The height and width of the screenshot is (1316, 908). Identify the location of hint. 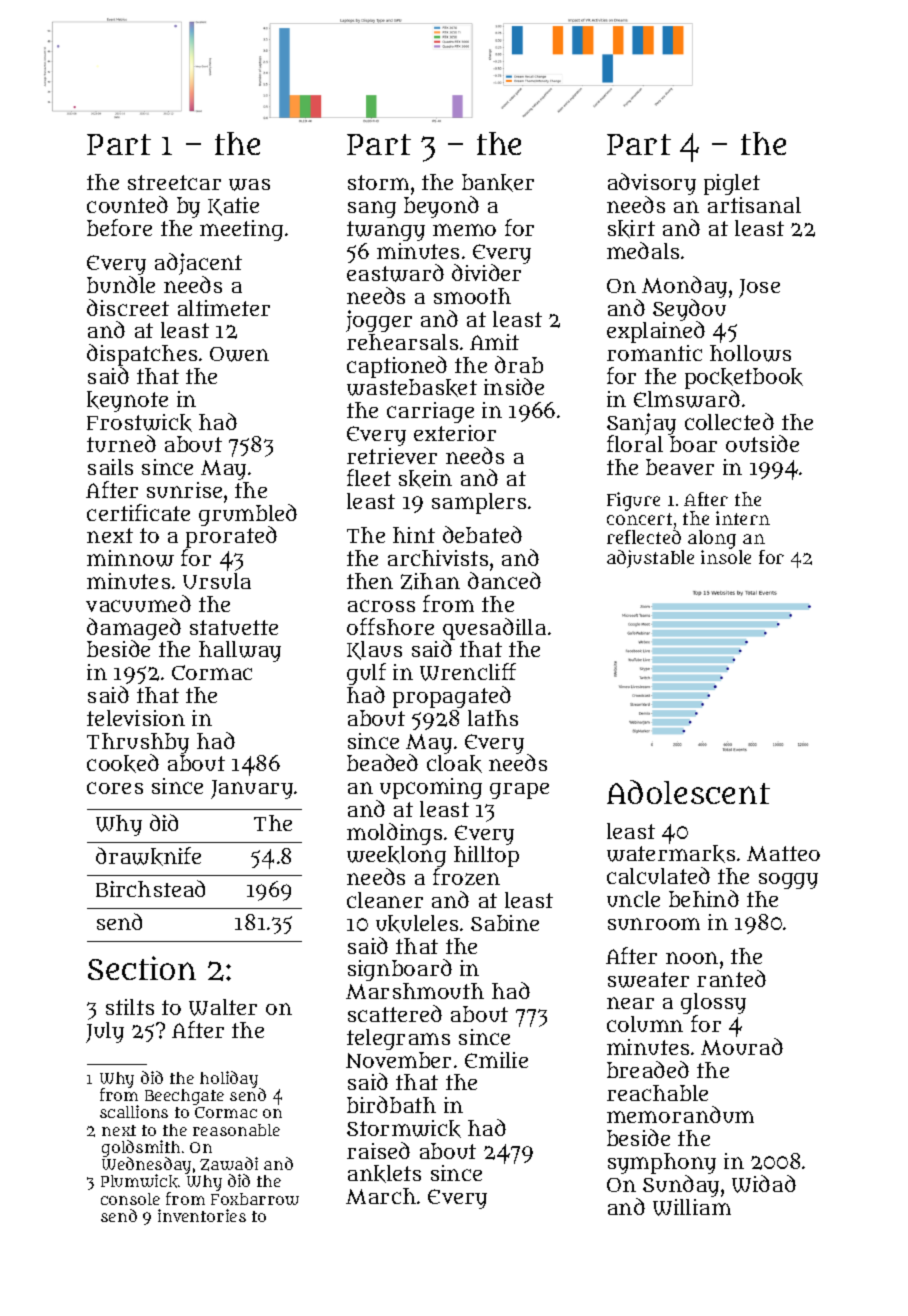
(414, 535).
